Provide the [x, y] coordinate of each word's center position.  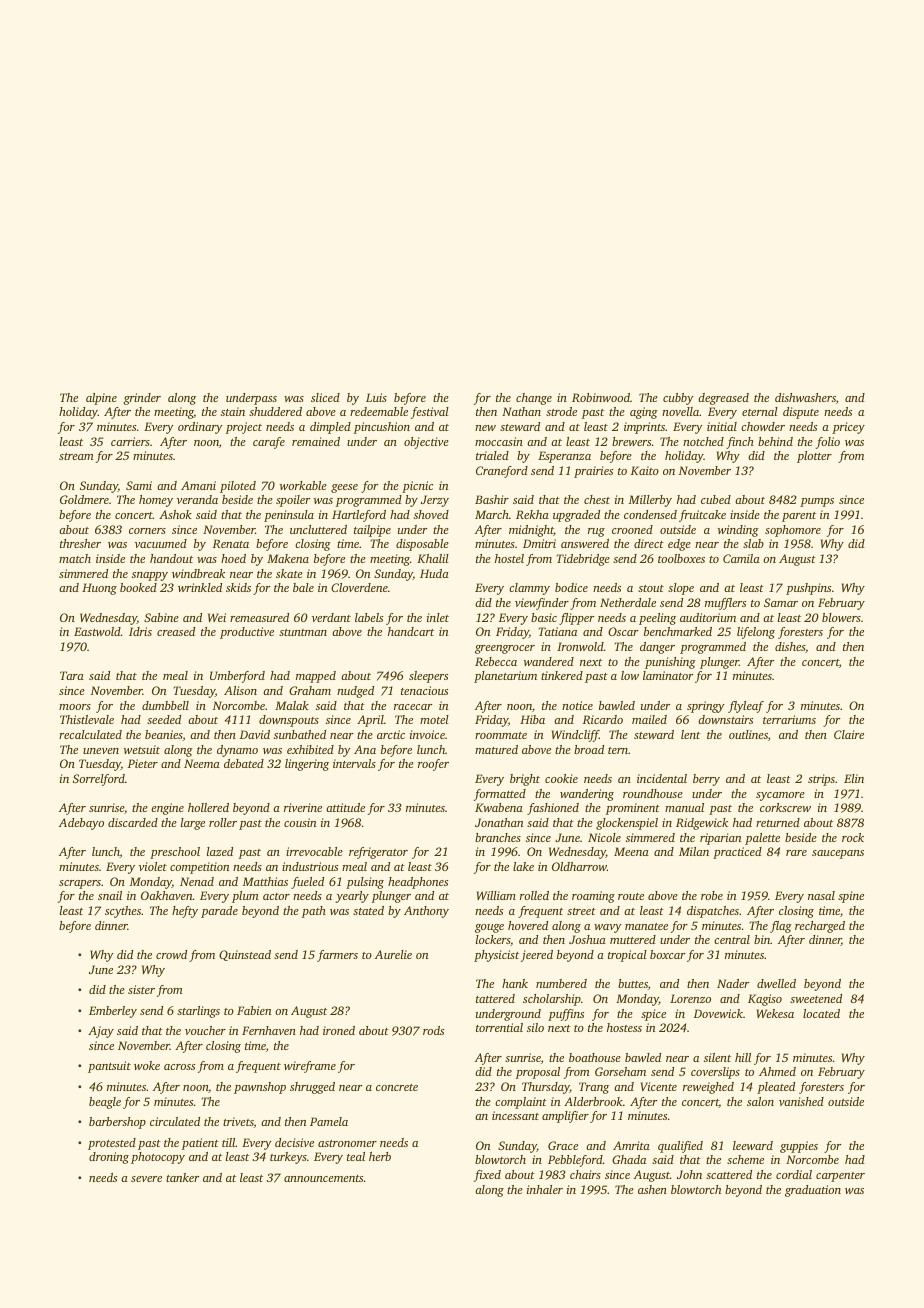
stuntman [303, 632]
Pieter [143, 763]
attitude [345, 807]
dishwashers [805, 397]
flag [781, 927]
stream [76, 456]
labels [369, 617]
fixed [487, 1176]
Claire [849, 734]
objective [426, 443]
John [689, 1174]
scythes [123, 912]
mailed [649, 719]
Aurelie [393, 954]
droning [109, 1158]
